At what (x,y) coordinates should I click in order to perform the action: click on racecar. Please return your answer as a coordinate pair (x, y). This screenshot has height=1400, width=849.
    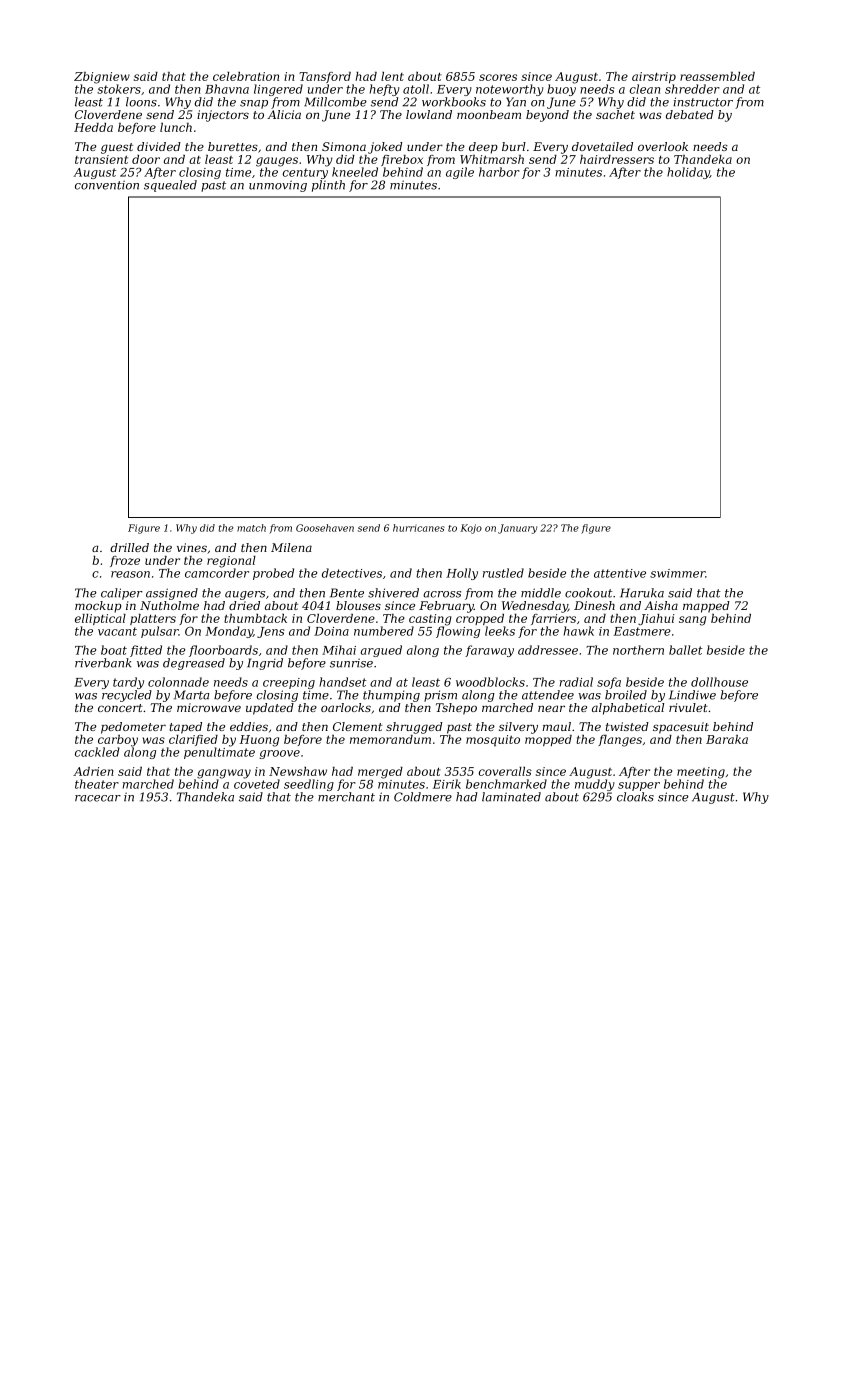
    Looking at the image, I should click on (98, 798).
